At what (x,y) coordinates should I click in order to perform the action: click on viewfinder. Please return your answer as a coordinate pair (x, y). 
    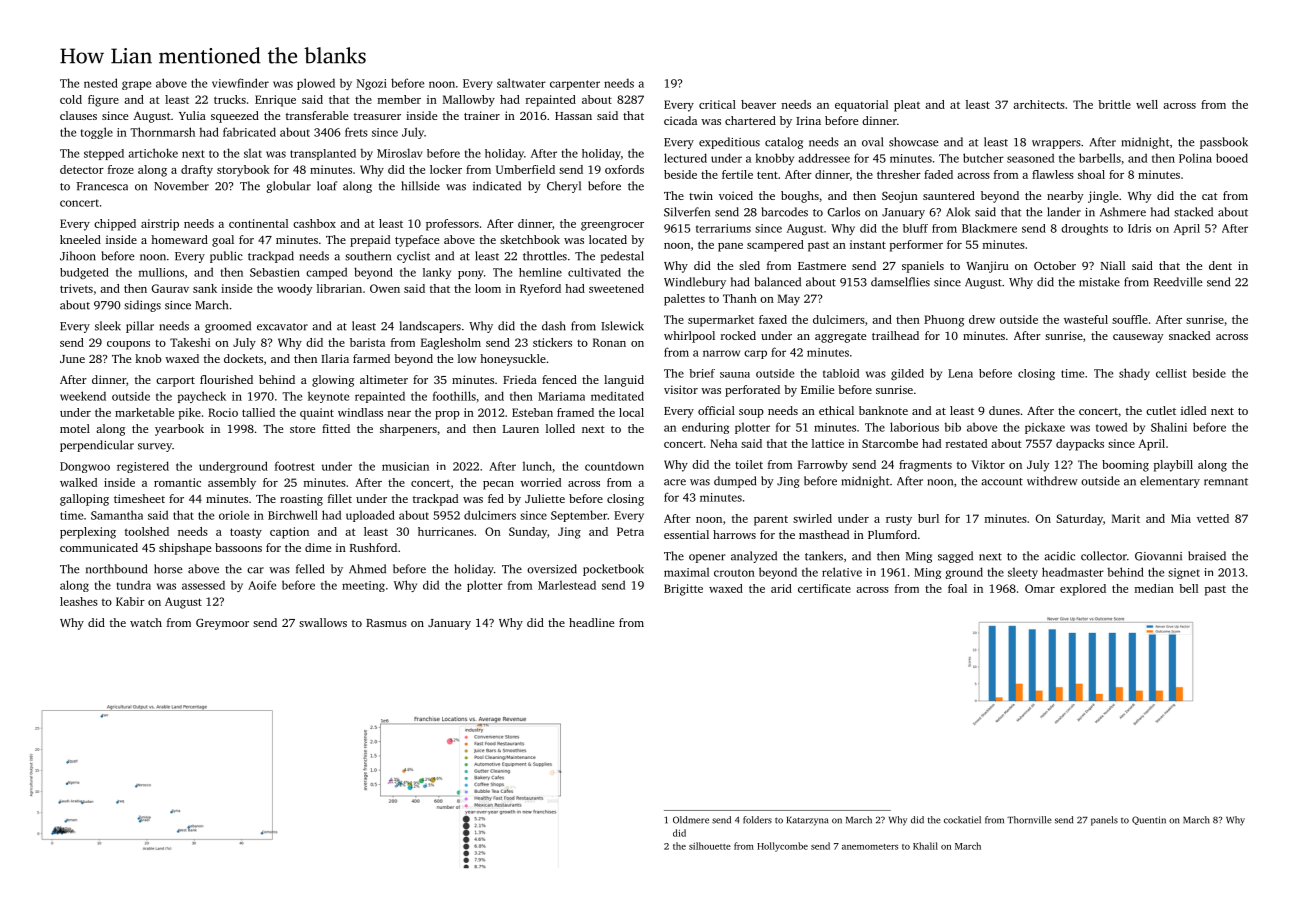
    Looking at the image, I should click on (240, 83).
